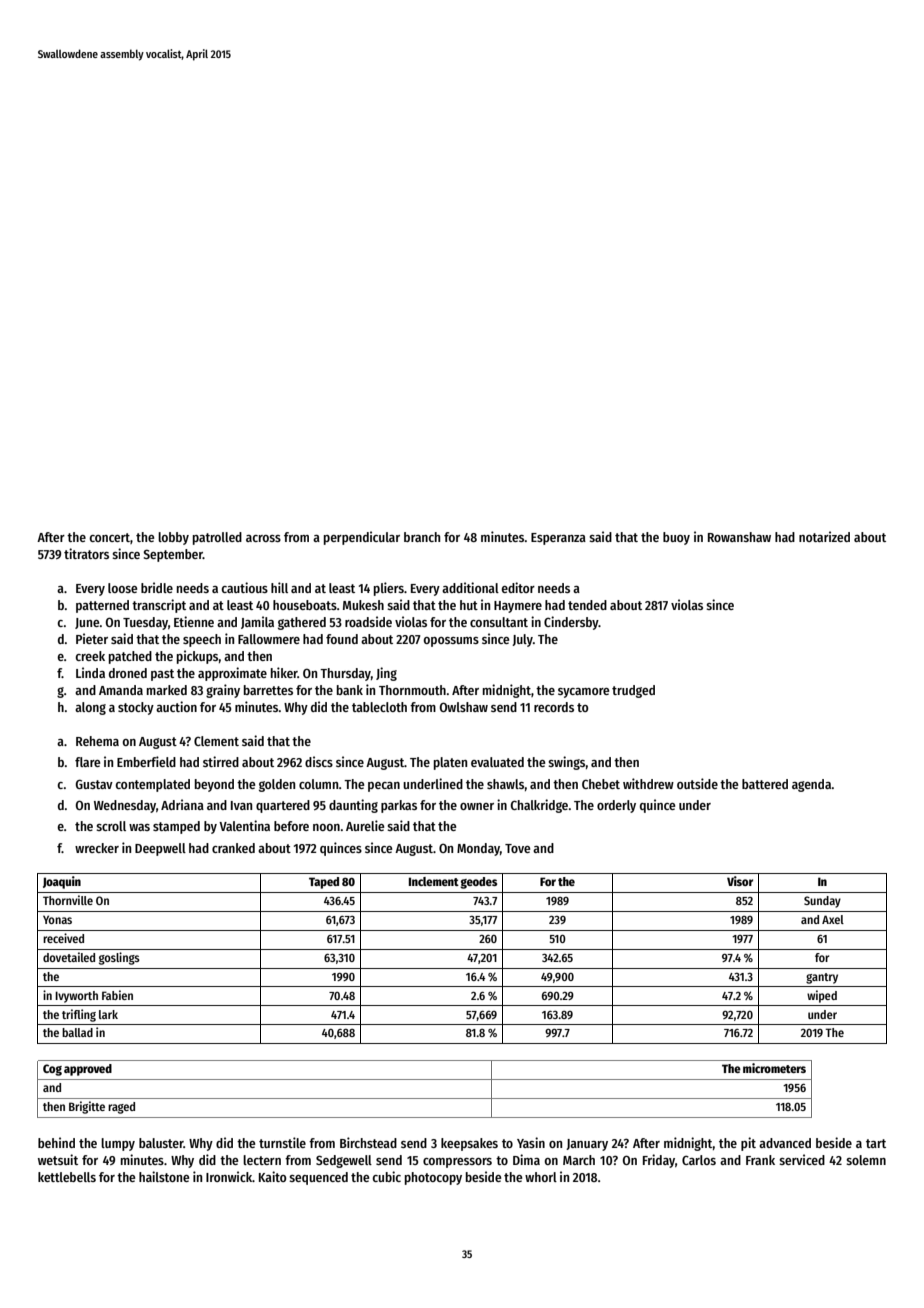  What do you see at coordinates (633, 691) in the screenshot?
I see `trudged` at bounding box center [633, 691].
